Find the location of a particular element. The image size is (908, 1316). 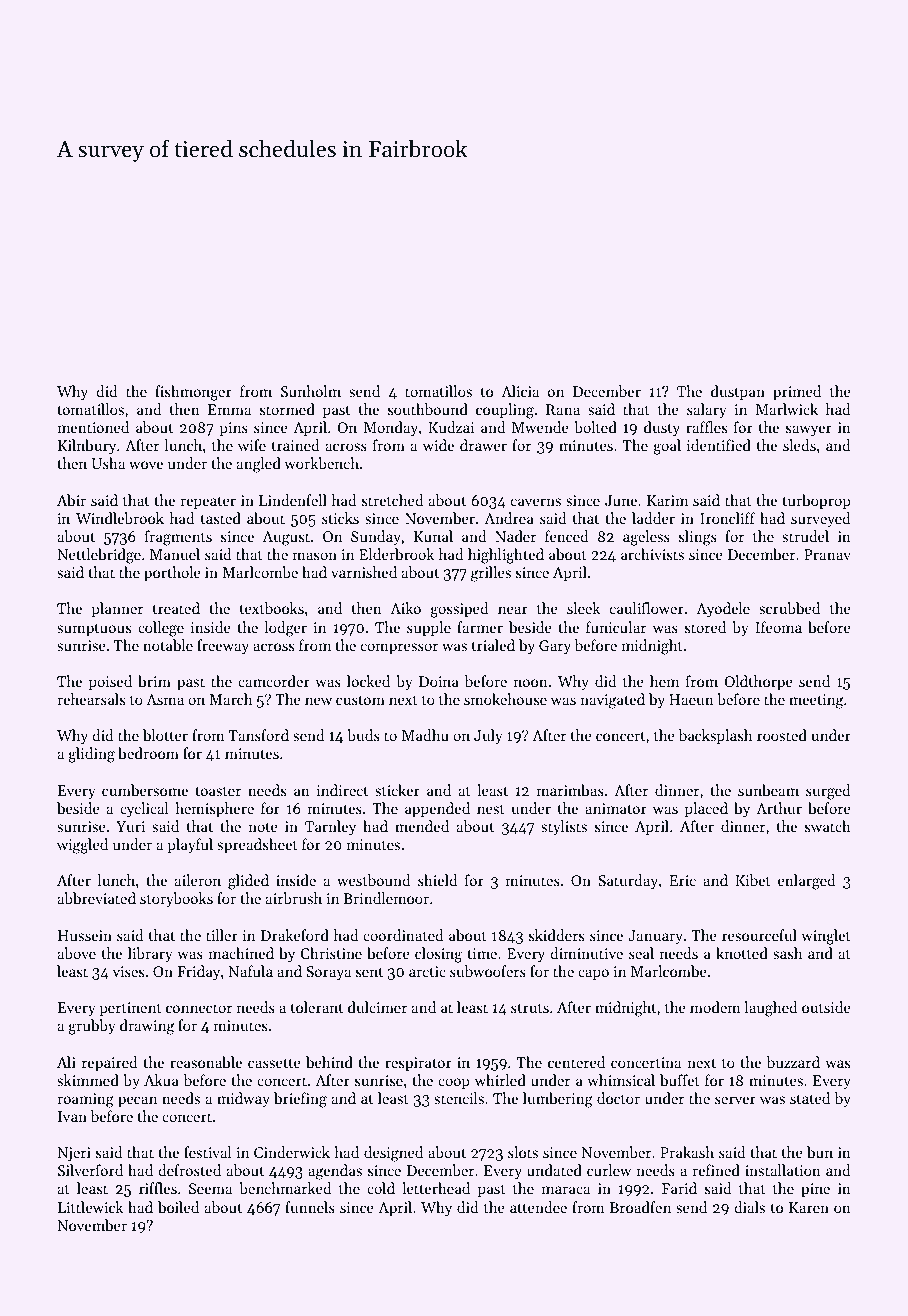

July is located at coordinates (488, 737).
